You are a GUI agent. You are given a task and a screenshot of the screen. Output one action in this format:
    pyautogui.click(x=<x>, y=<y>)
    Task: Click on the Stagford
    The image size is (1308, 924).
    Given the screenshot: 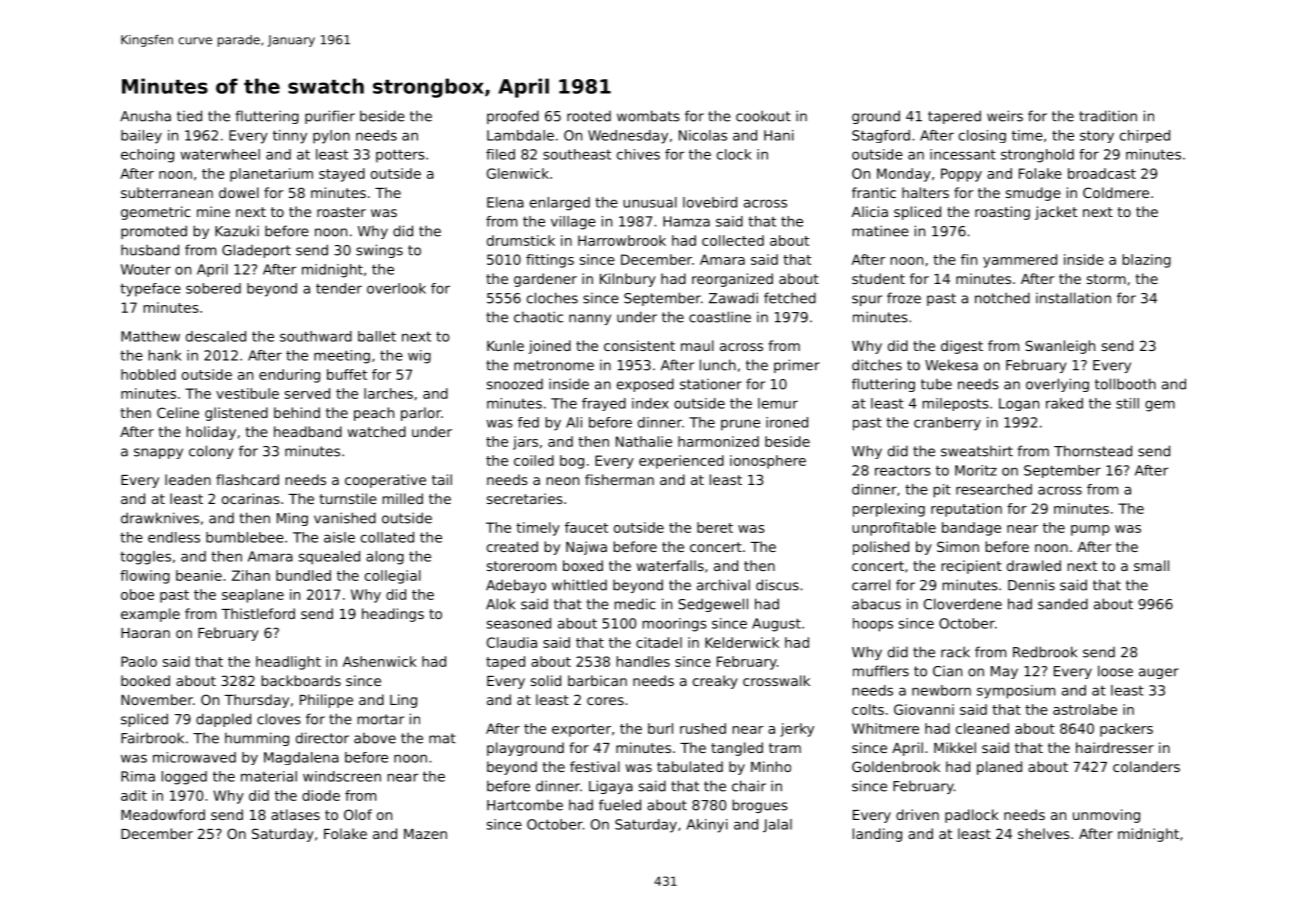 What is the action you would take?
    pyautogui.click(x=881, y=136)
